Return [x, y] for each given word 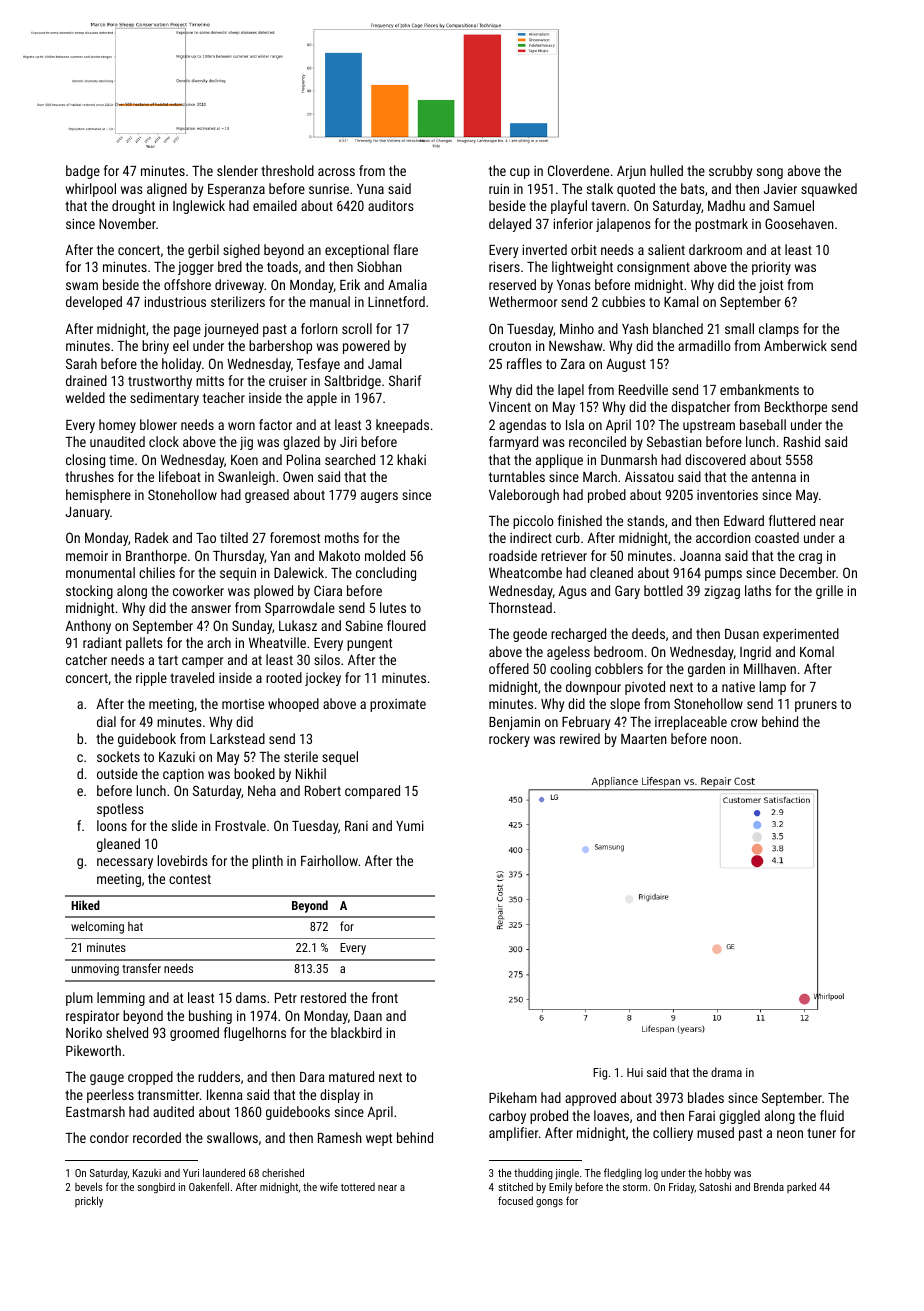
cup [520, 173]
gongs [549, 1203]
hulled [666, 170]
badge [83, 172]
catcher [86, 659]
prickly [89, 1202]
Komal [817, 651]
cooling [570, 670]
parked [801, 1187]
